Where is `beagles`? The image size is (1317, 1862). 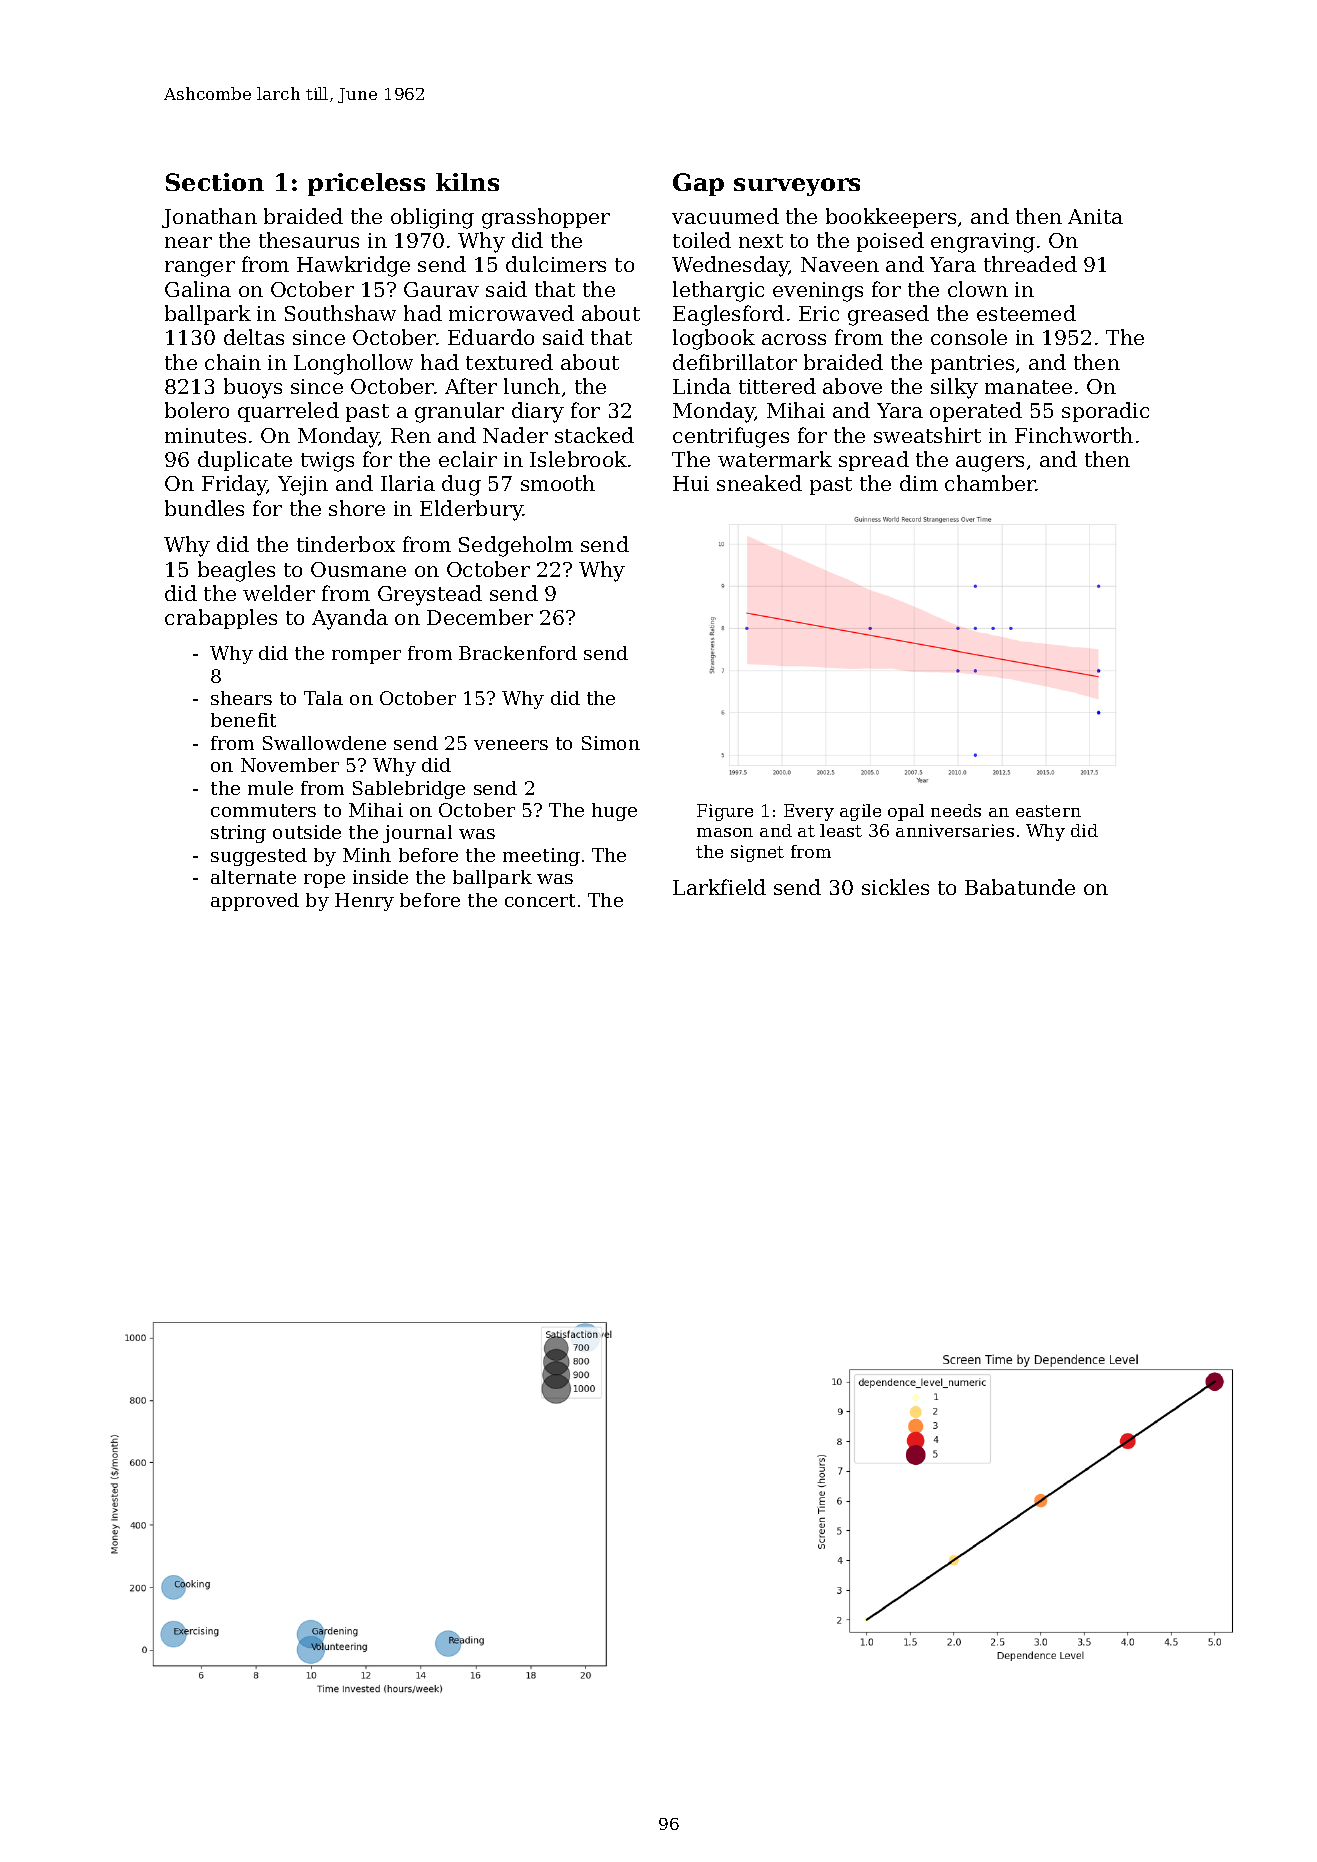 beagles is located at coordinates (236, 571).
